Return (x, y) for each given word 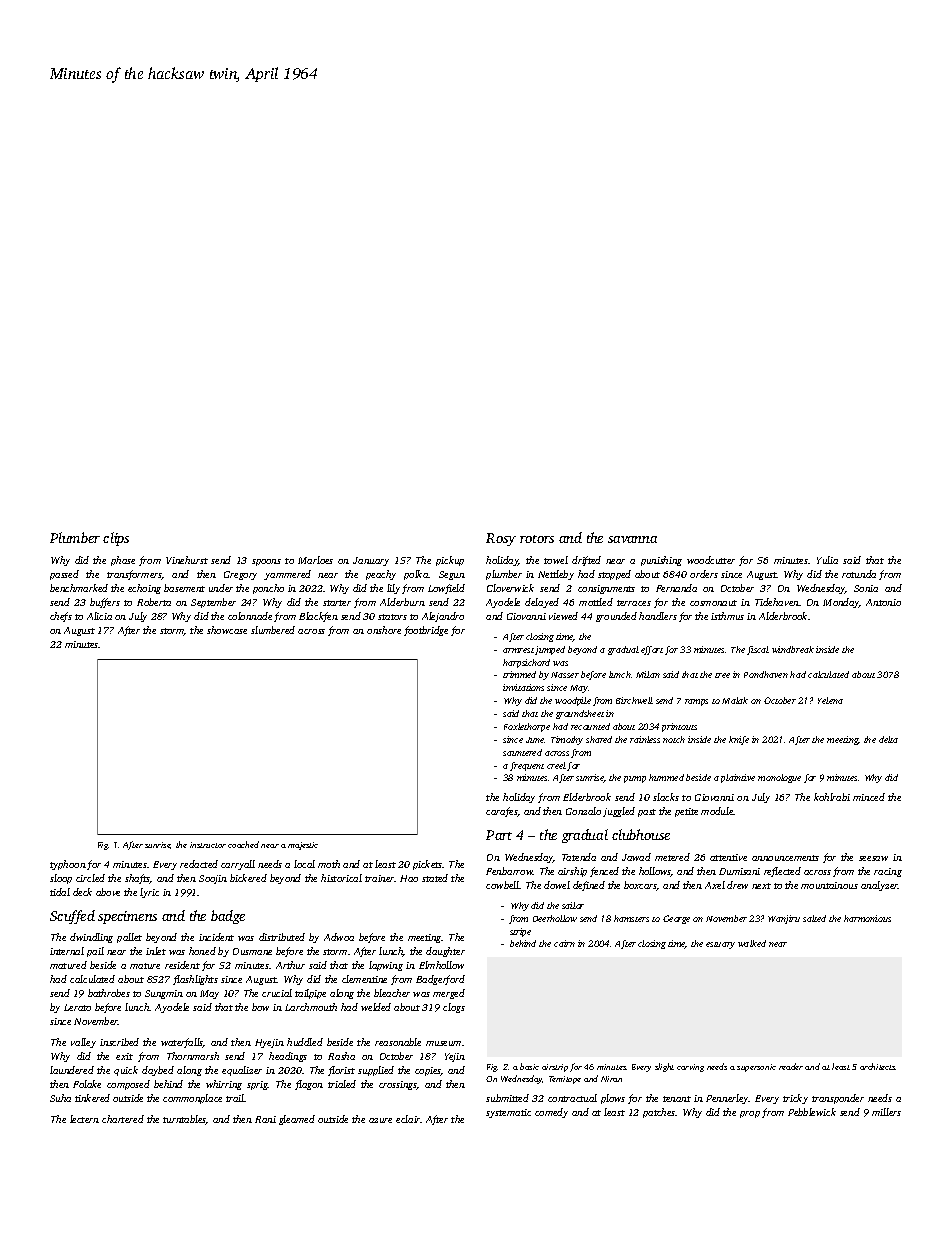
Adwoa (339, 937)
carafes (502, 812)
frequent (527, 766)
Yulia (827, 560)
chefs (61, 617)
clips (116, 539)
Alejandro (443, 617)
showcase (227, 630)
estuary (720, 945)
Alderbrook (783, 616)
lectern (84, 1119)
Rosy (501, 539)
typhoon (68, 865)
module (717, 811)
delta (888, 739)
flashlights (195, 980)
